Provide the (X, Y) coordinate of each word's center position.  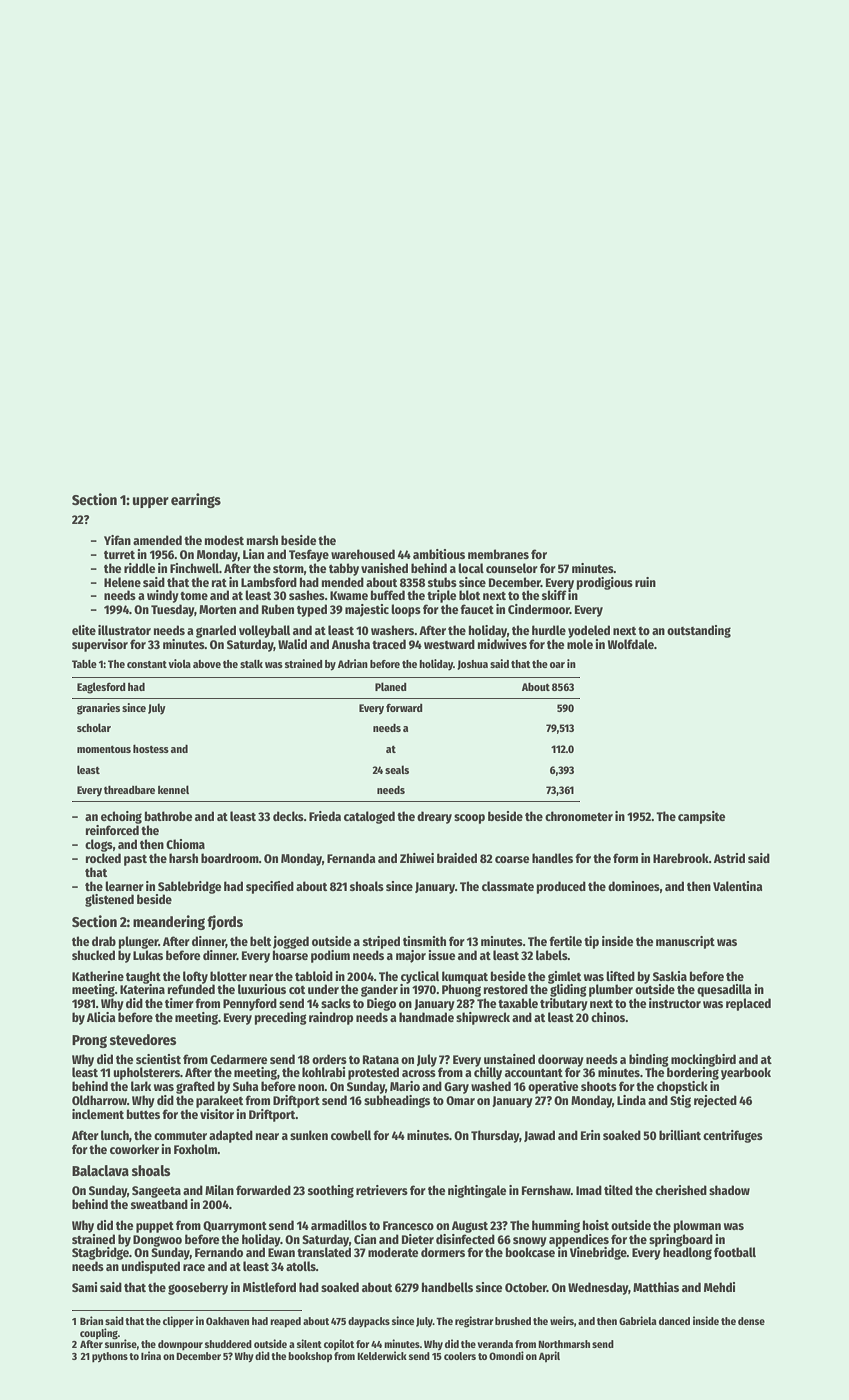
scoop (469, 819)
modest (224, 540)
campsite (702, 817)
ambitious (439, 554)
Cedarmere (239, 1059)
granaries (98, 709)
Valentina (738, 886)
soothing (331, 1191)
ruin (645, 582)
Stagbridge (100, 1253)
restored (506, 989)
